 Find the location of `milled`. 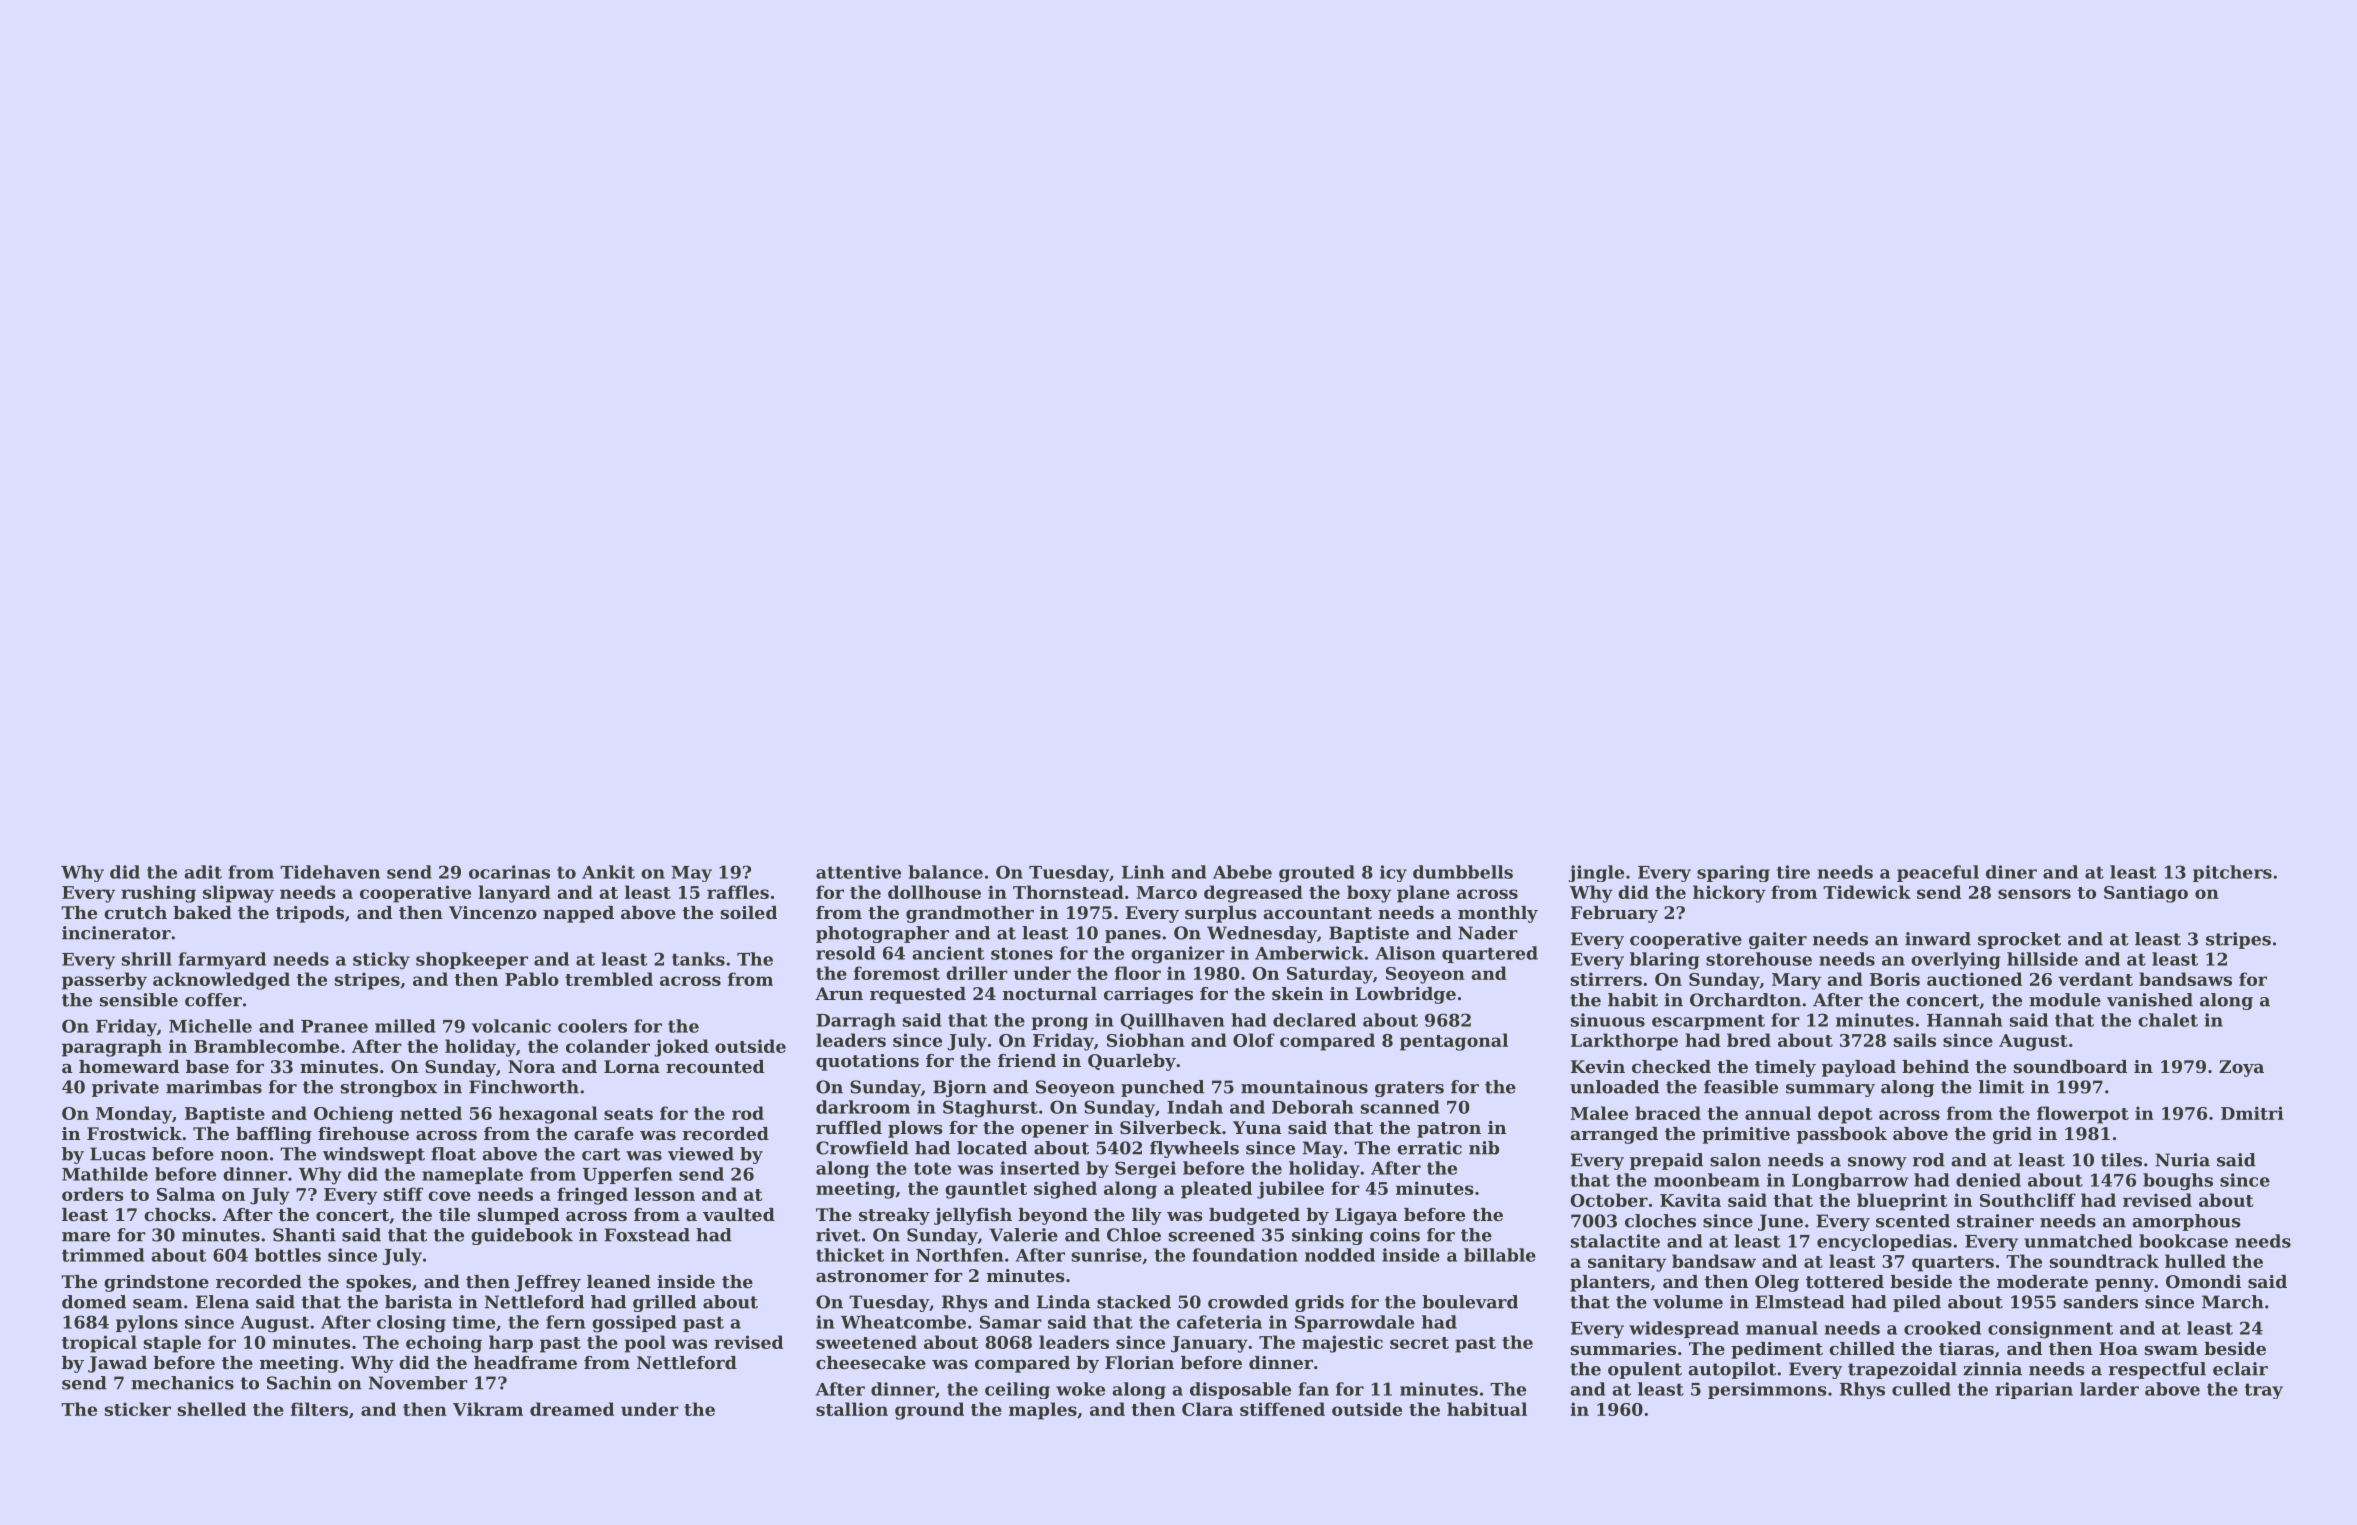

milled is located at coordinates (405, 1026).
